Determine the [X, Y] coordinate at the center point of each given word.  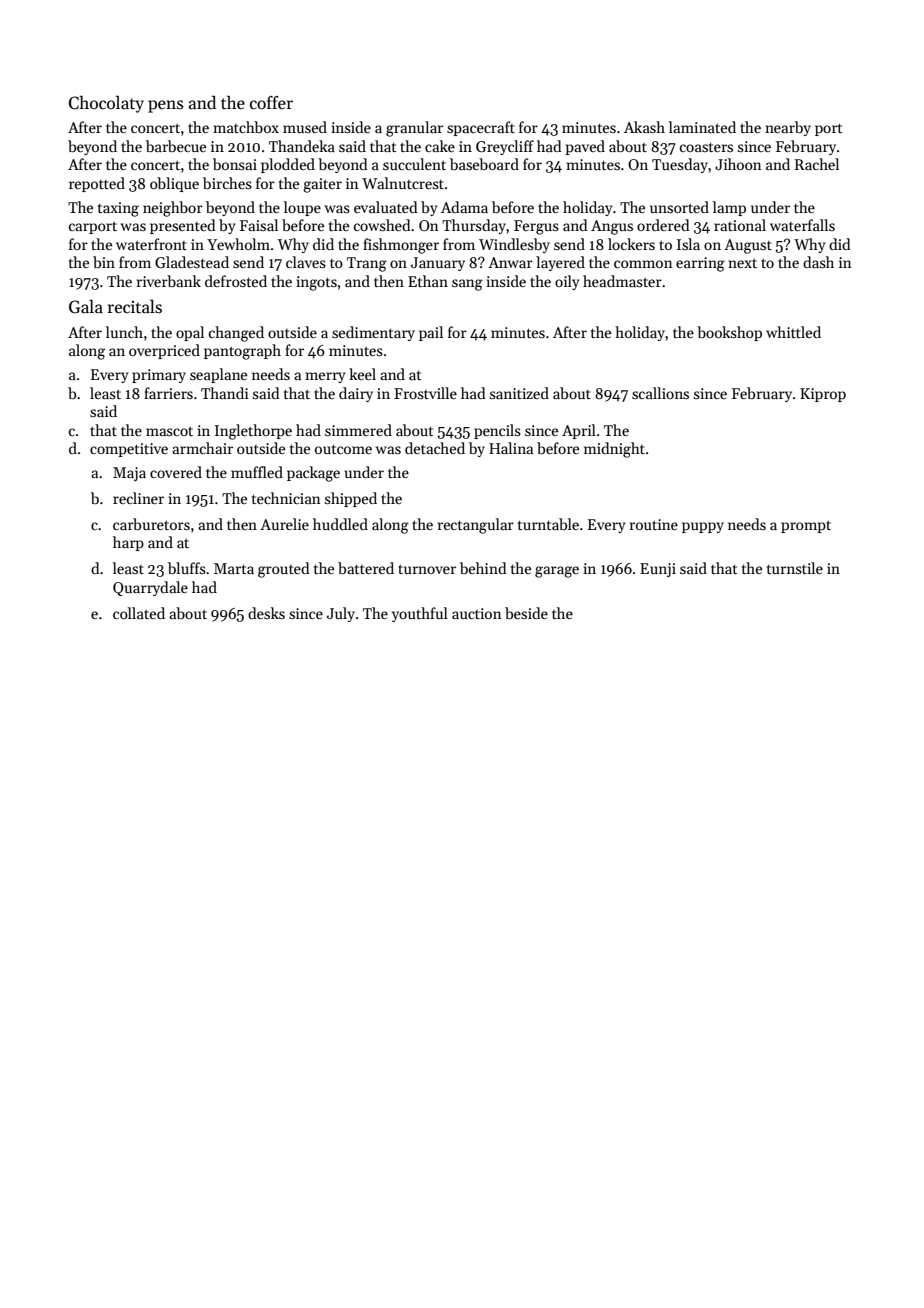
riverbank [169, 281]
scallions [660, 393]
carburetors [151, 524]
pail [431, 333]
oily [567, 282]
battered [366, 568]
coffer [271, 103]
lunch [124, 332]
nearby [788, 128]
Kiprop [823, 395]
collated [139, 613]
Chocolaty [106, 104]
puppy [703, 527]
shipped [351, 499]
